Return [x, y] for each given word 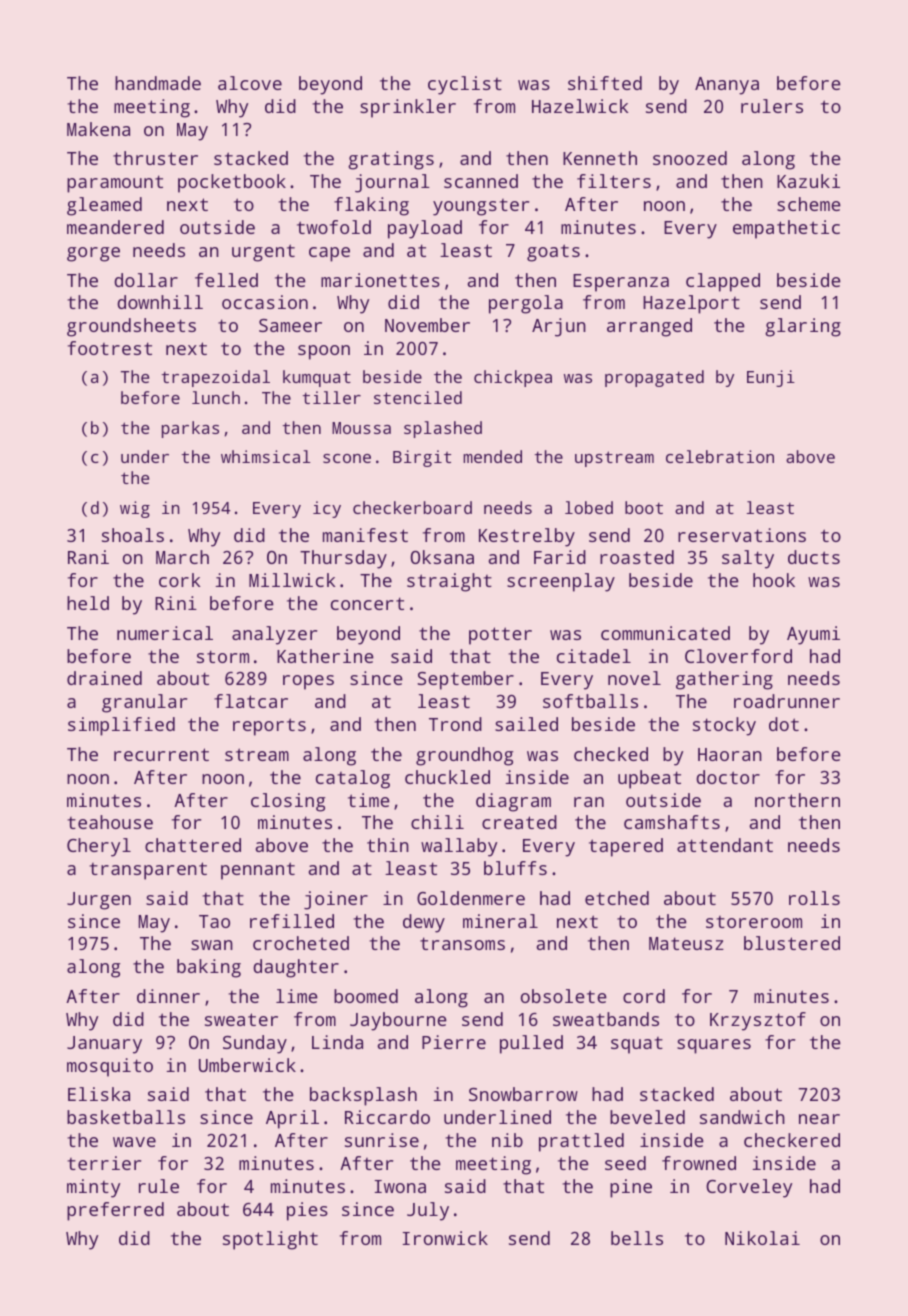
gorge [93, 254]
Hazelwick [580, 106]
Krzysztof [758, 1021]
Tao [214, 921]
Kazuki [808, 181]
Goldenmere [471, 898]
